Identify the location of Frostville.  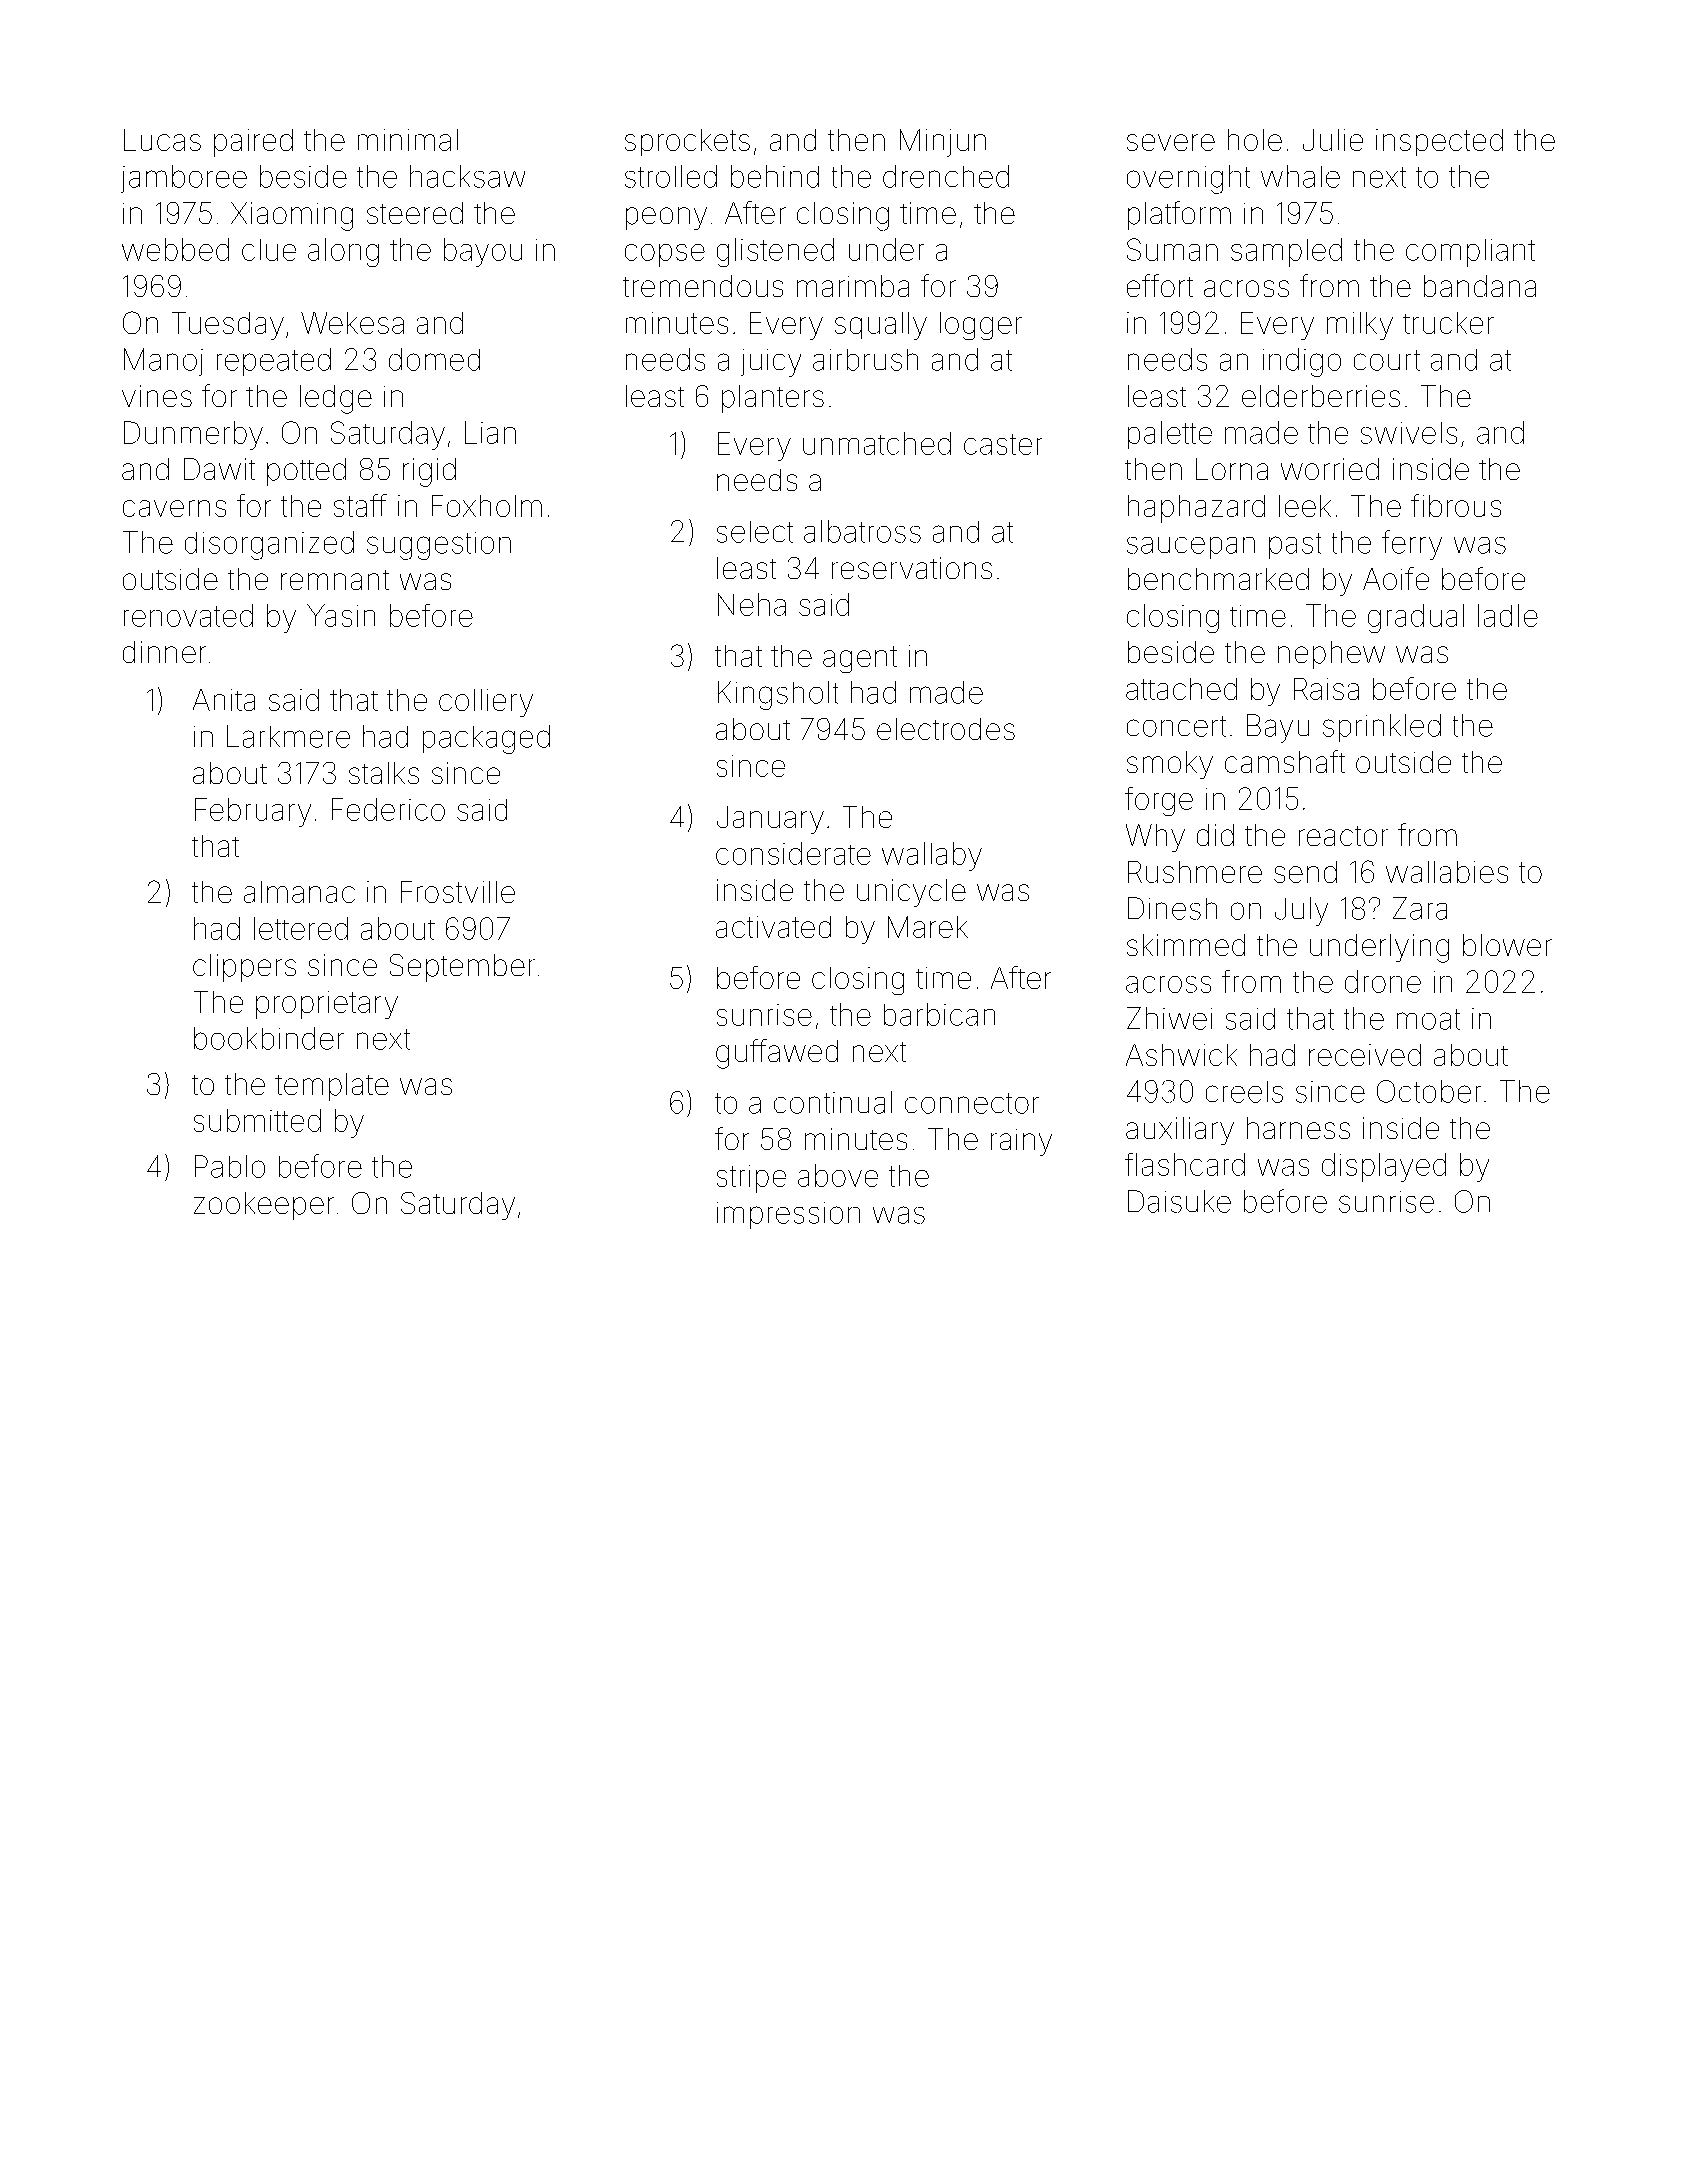
(458, 892).
